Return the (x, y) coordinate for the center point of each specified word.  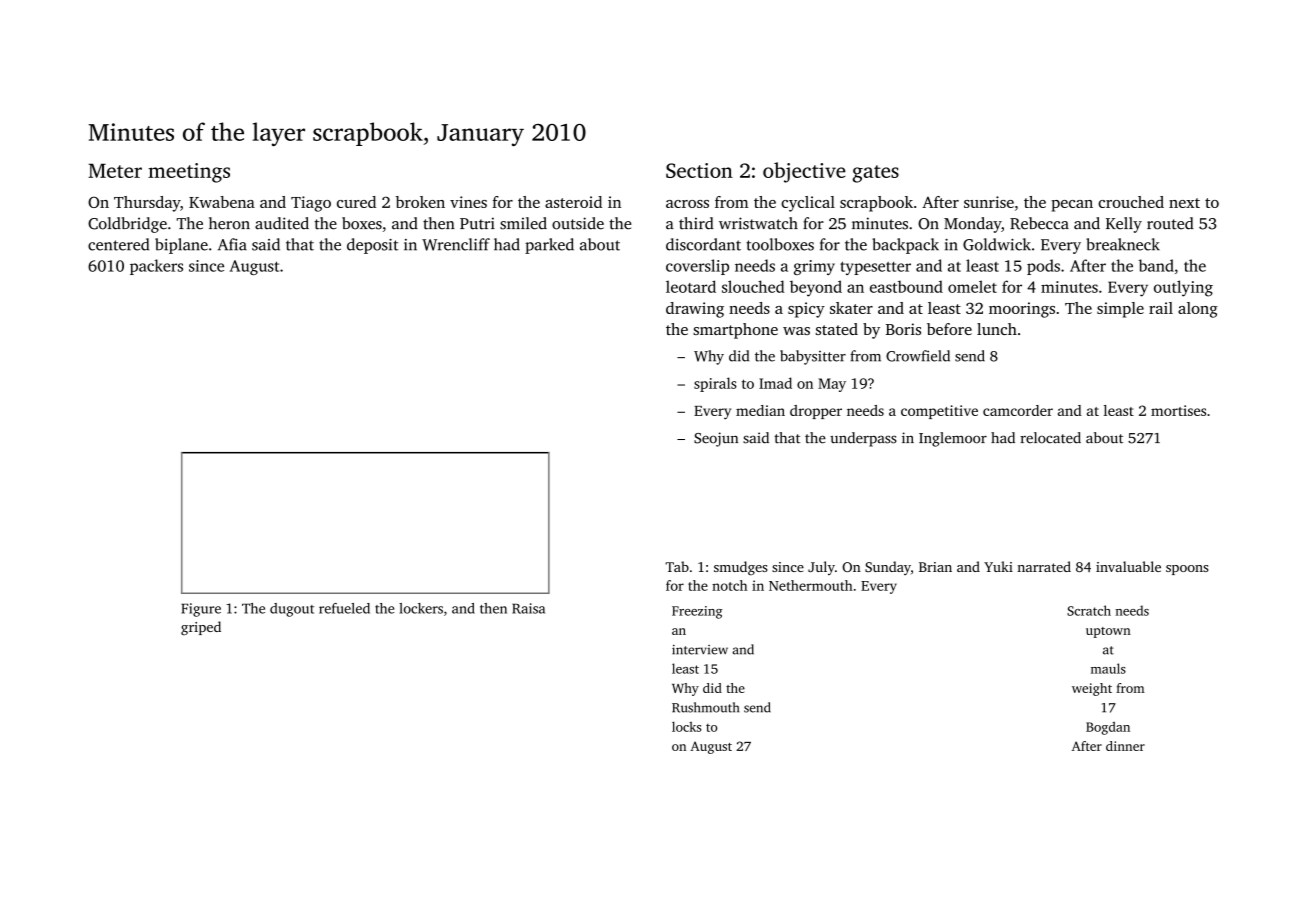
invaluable (1128, 566)
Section (699, 170)
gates (875, 174)
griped (201, 628)
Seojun (716, 439)
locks (686, 726)
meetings (189, 173)
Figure (201, 610)
